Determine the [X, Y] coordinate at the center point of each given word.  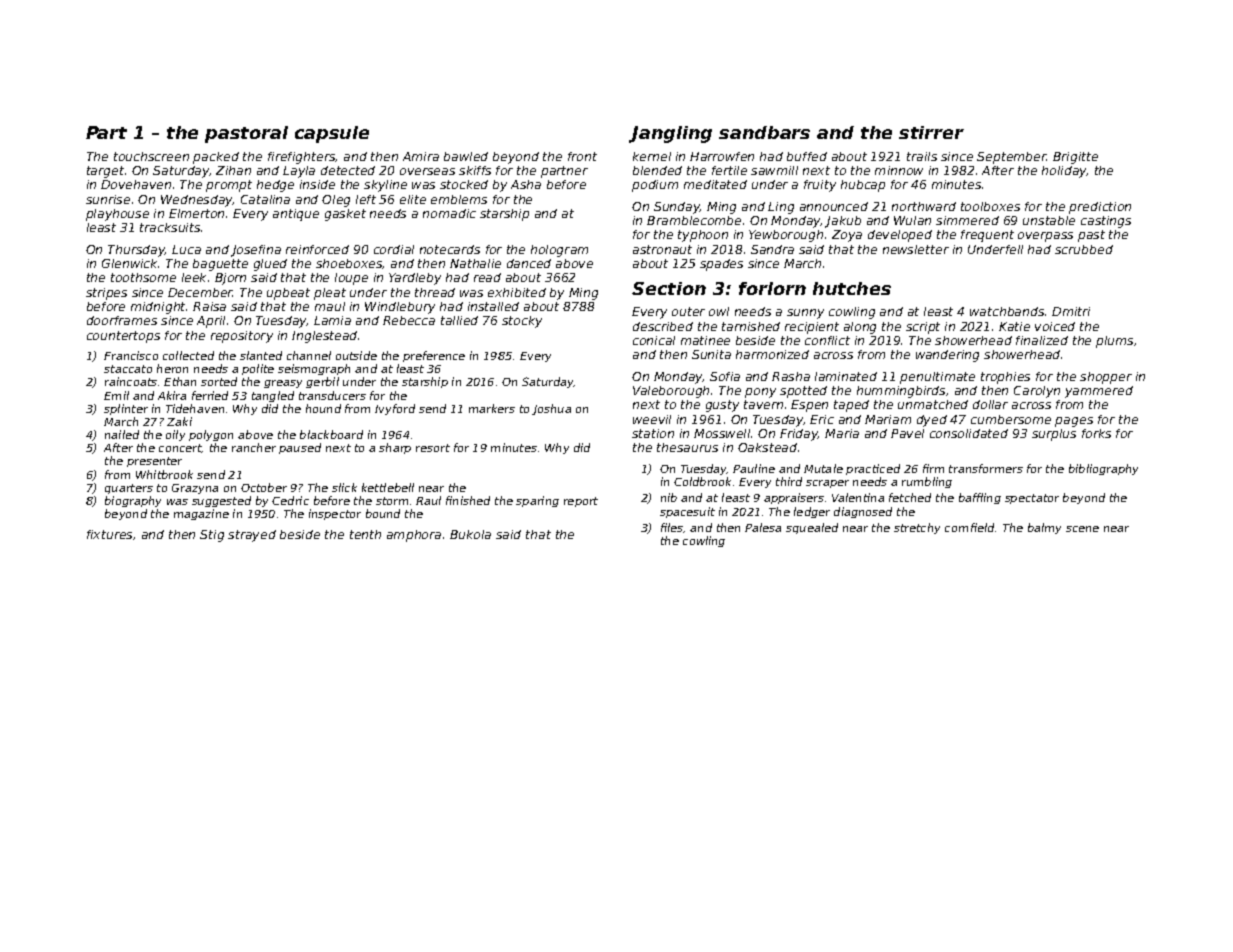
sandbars [764, 132]
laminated [846, 376]
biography [133, 501]
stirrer [931, 132]
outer [688, 311]
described [663, 326]
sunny [805, 314]
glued [270, 265]
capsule [332, 134]
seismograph [314, 369]
